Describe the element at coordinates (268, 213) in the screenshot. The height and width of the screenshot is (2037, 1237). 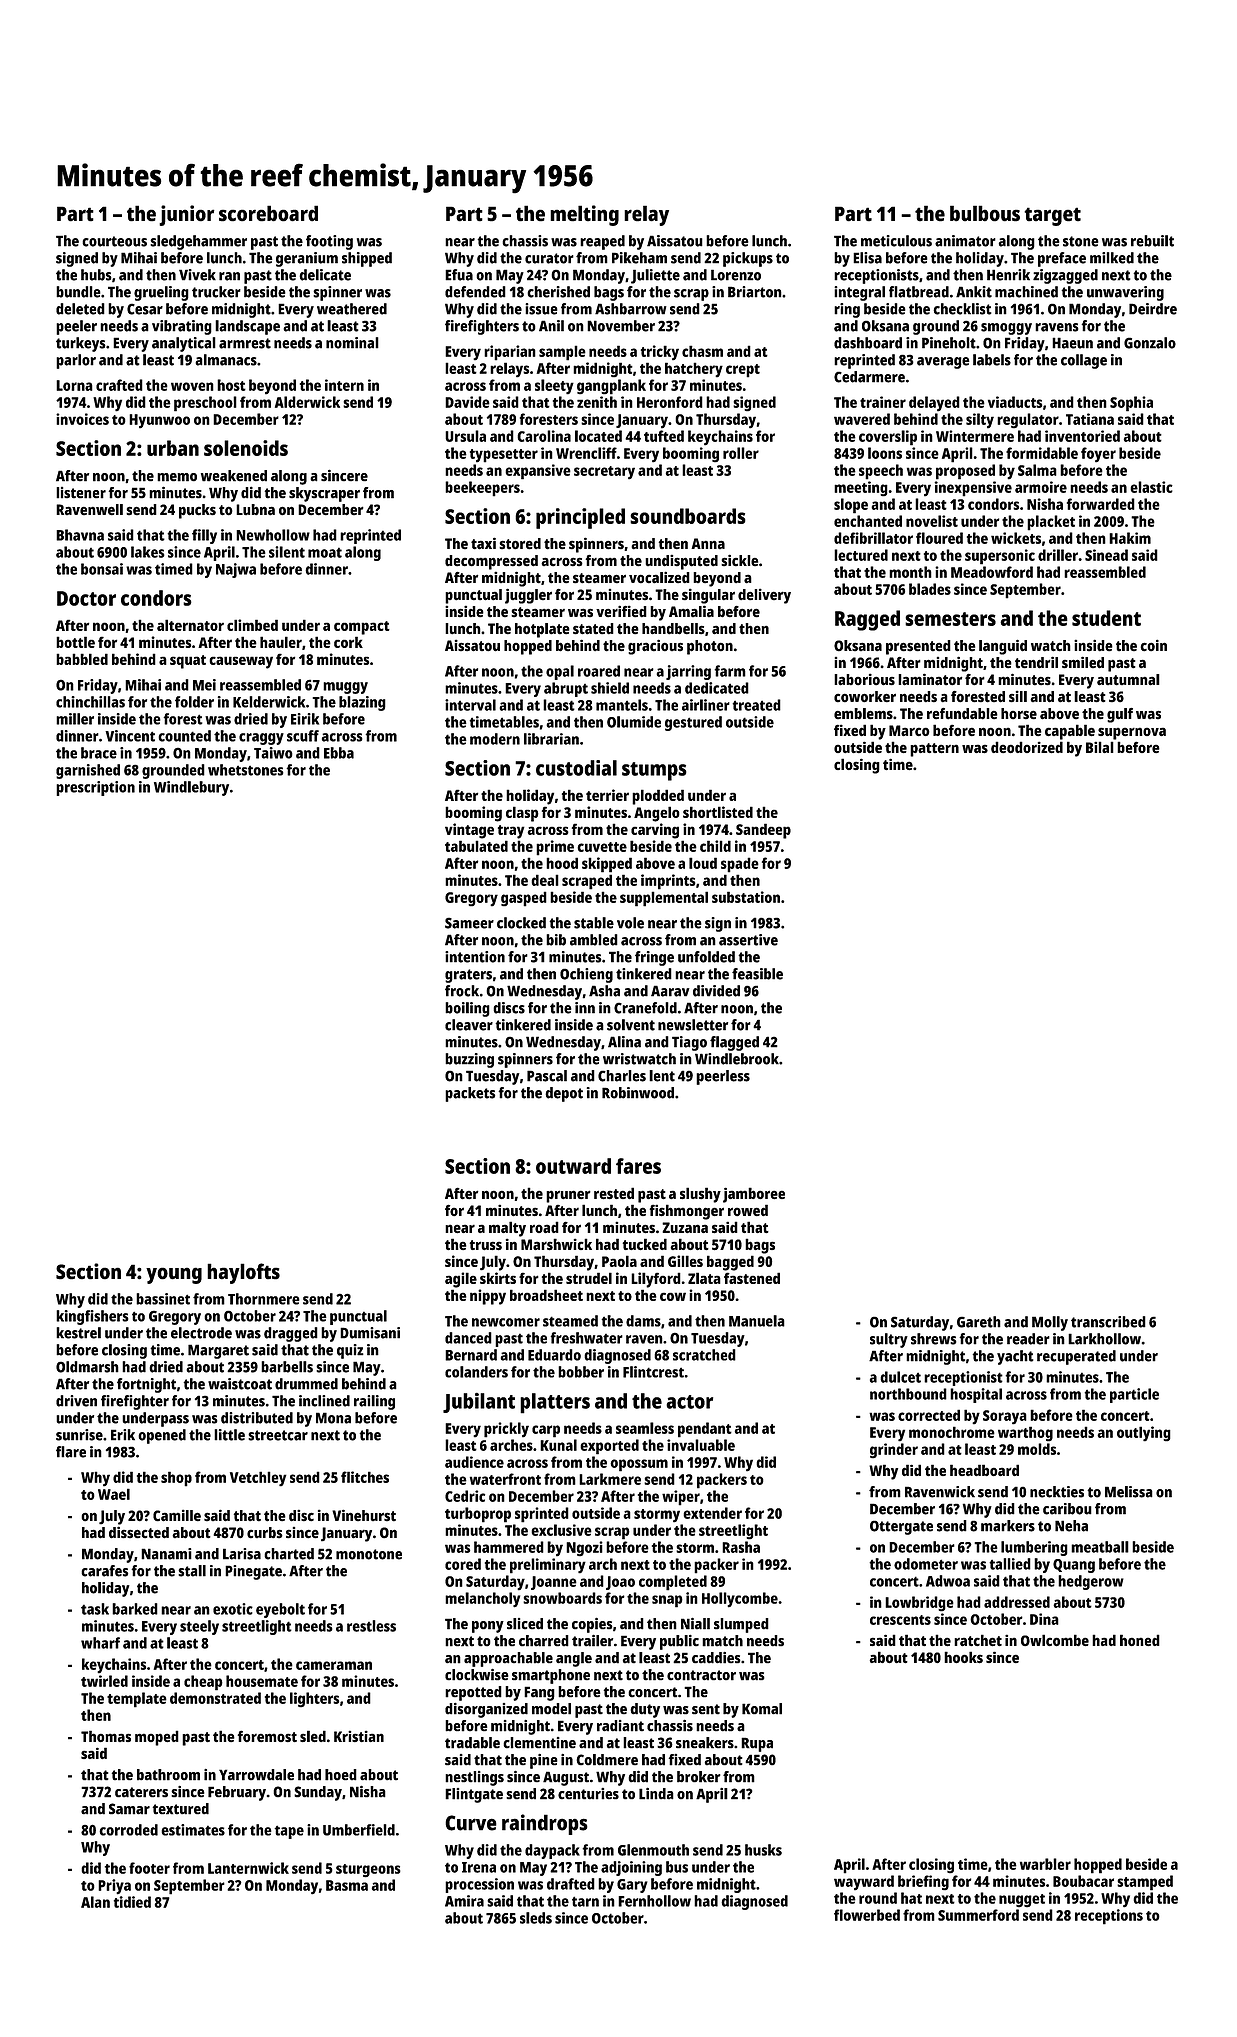
I see `scoreboard` at that location.
